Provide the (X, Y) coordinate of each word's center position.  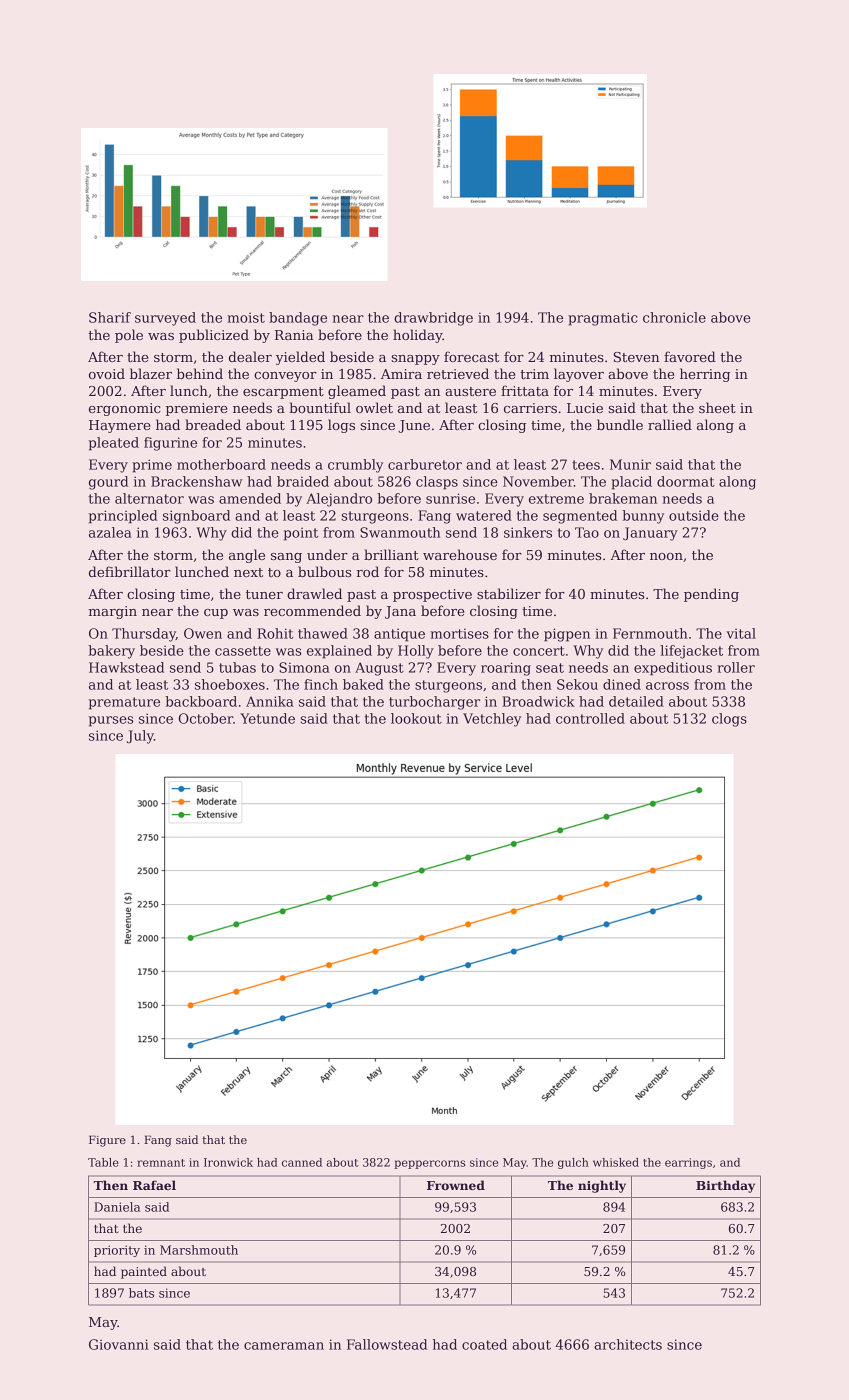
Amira (401, 374)
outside (694, 515)
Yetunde (267, 718)
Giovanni (119, 1344)
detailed (636, 701)
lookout (416, 718)
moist (246, 317)
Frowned (456, 1185)
